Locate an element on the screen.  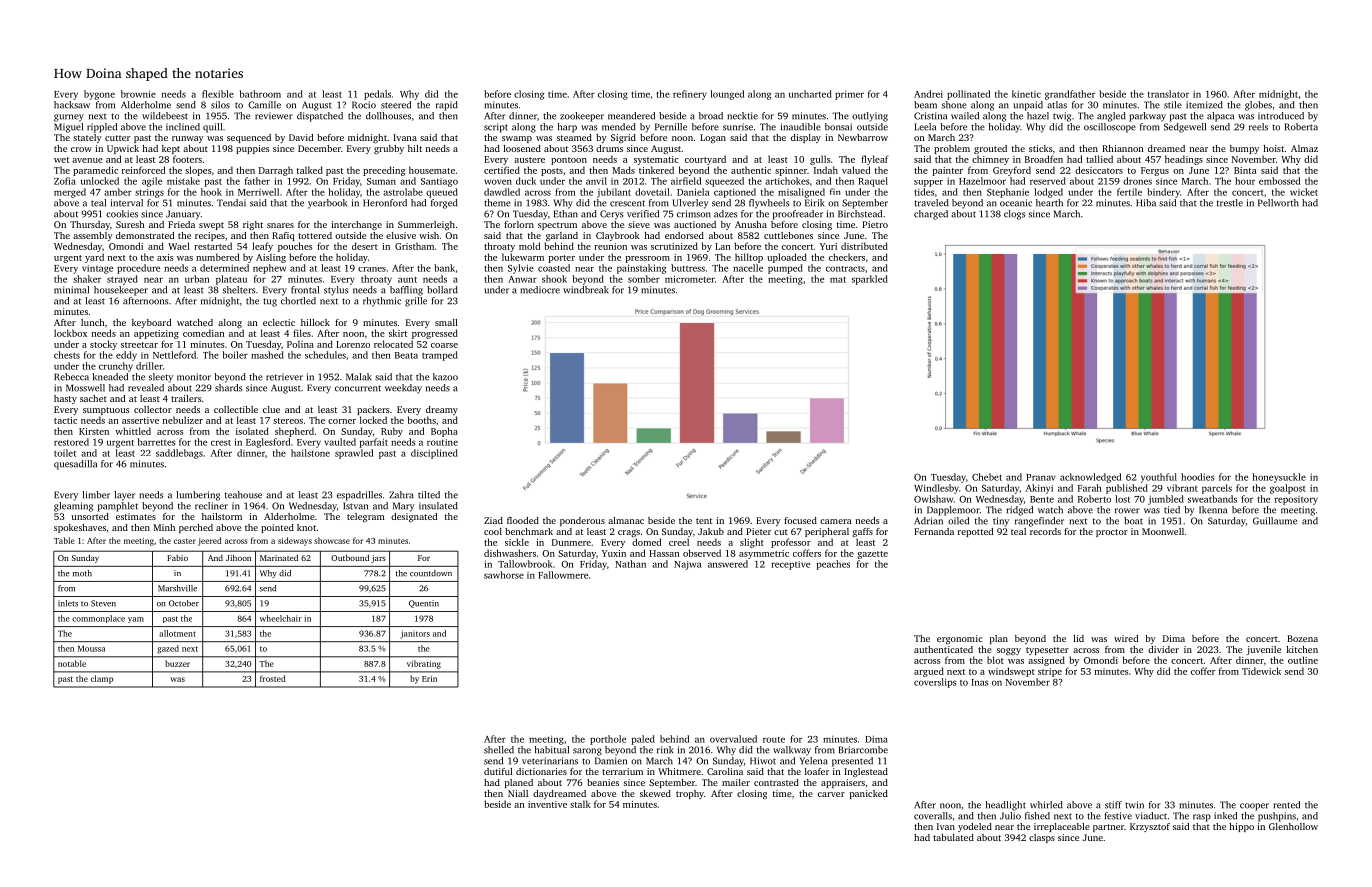
Nathan is located at coordinates (630, 564).
